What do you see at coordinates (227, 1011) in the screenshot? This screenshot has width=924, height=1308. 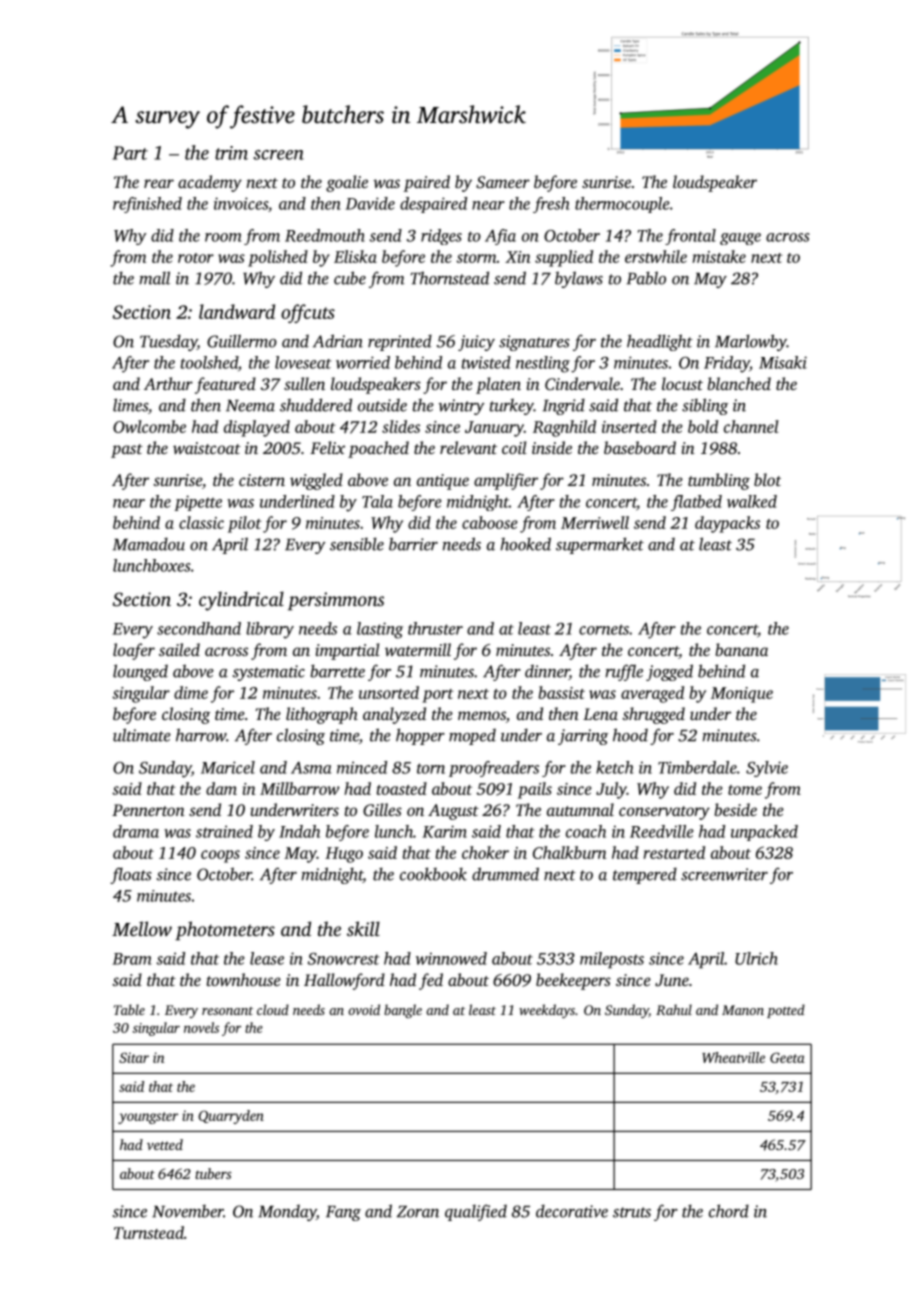 I see `resonant` at bounding box center [227, 1011].
